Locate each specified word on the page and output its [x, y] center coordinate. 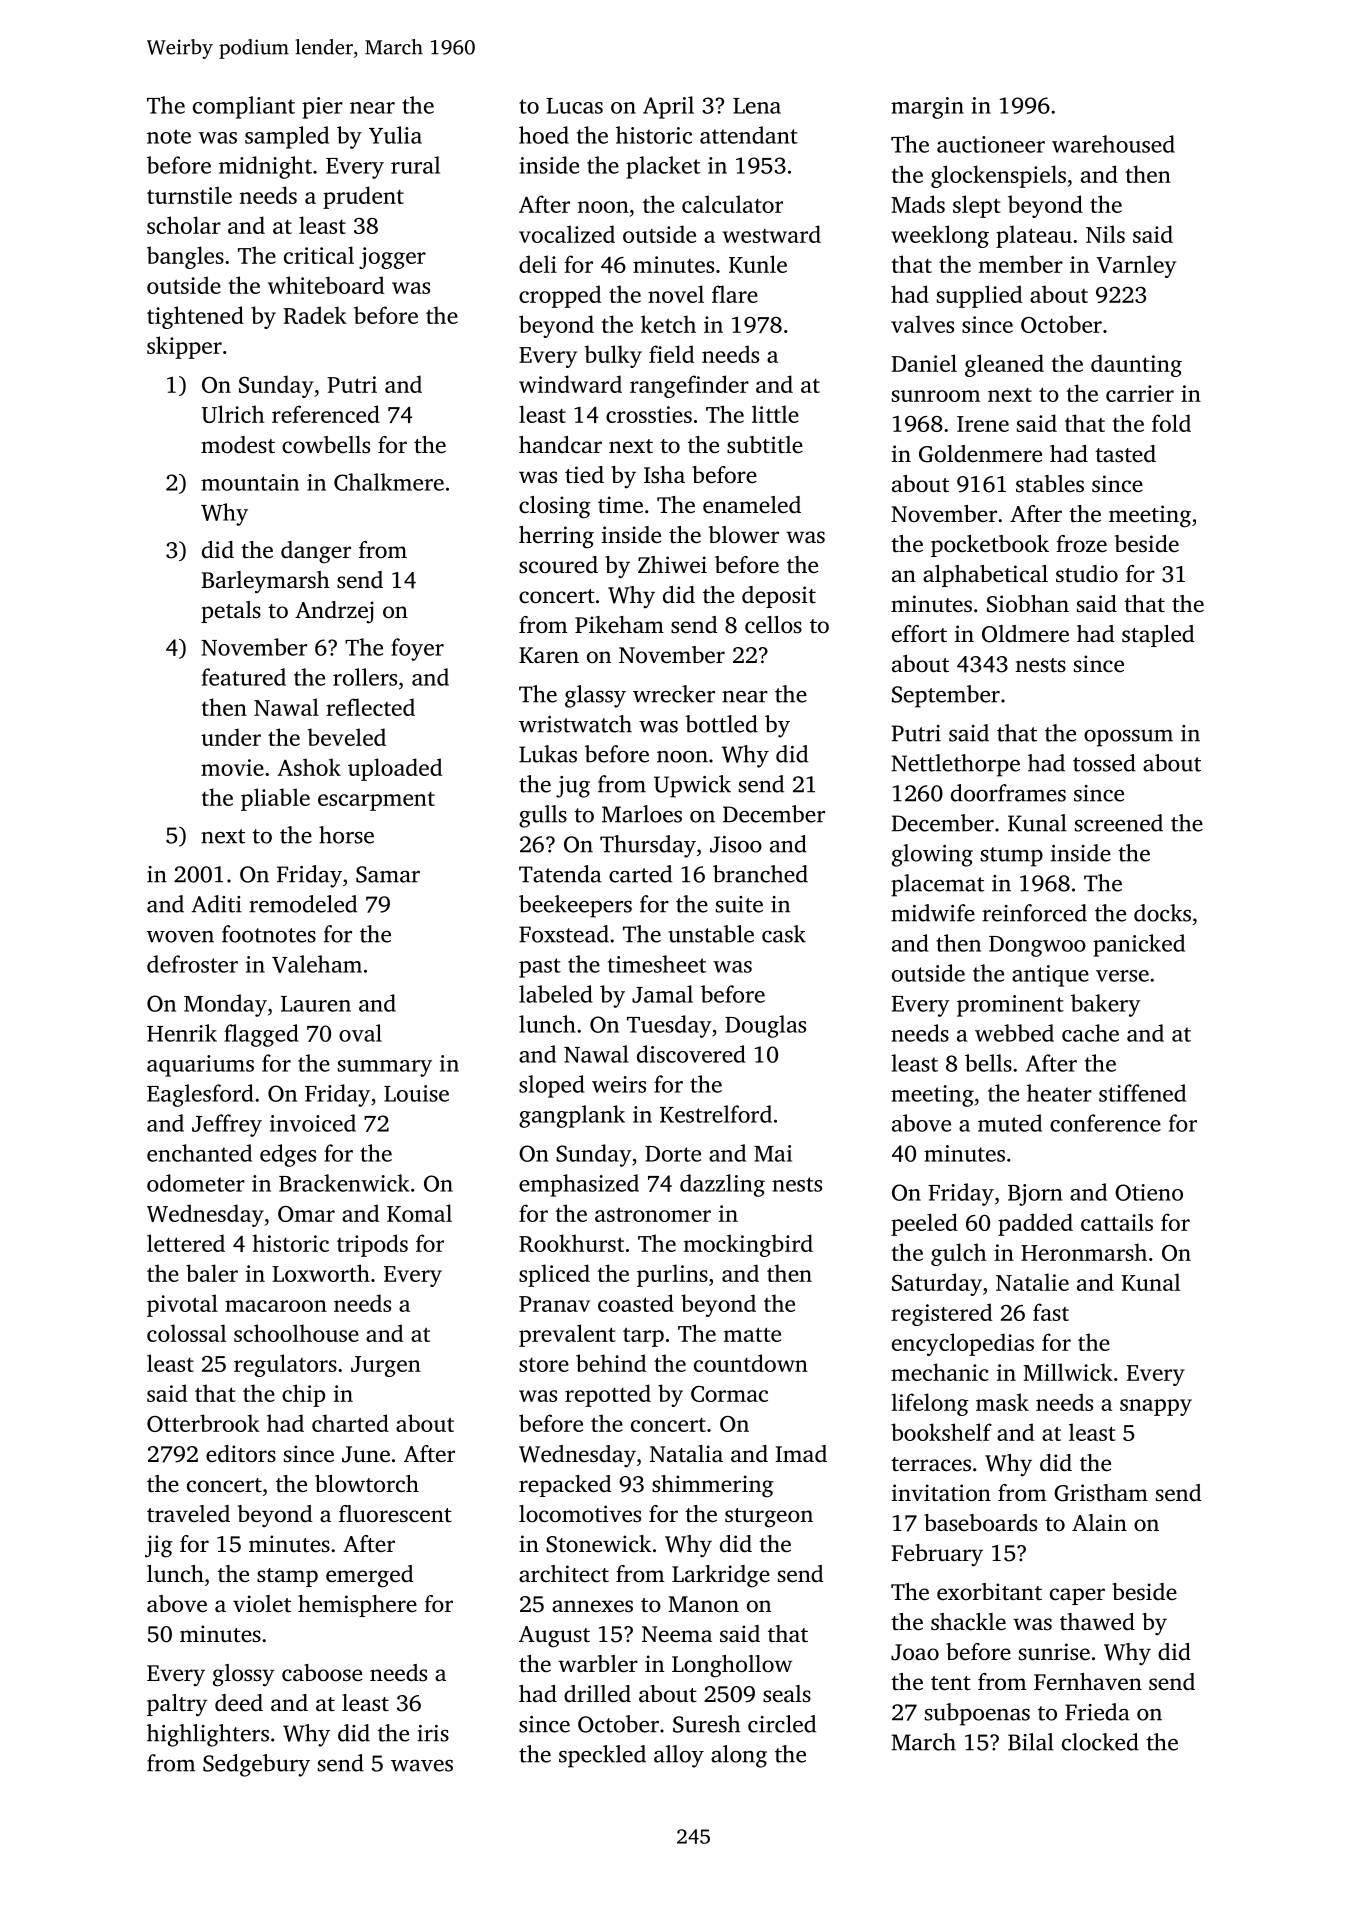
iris [433, 1733]
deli [538, 264]
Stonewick [598, 1544]
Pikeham [619, 625]
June [366, 1454]
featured [244, 677]
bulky [613, 356]
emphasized [579, 1185]
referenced [326, 414]
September [946, 696]
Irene [983, 424]
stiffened [1142, 1093]
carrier [1140, 393]
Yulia [395, 135]
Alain [1099, 1522]
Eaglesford [200, 1095]
